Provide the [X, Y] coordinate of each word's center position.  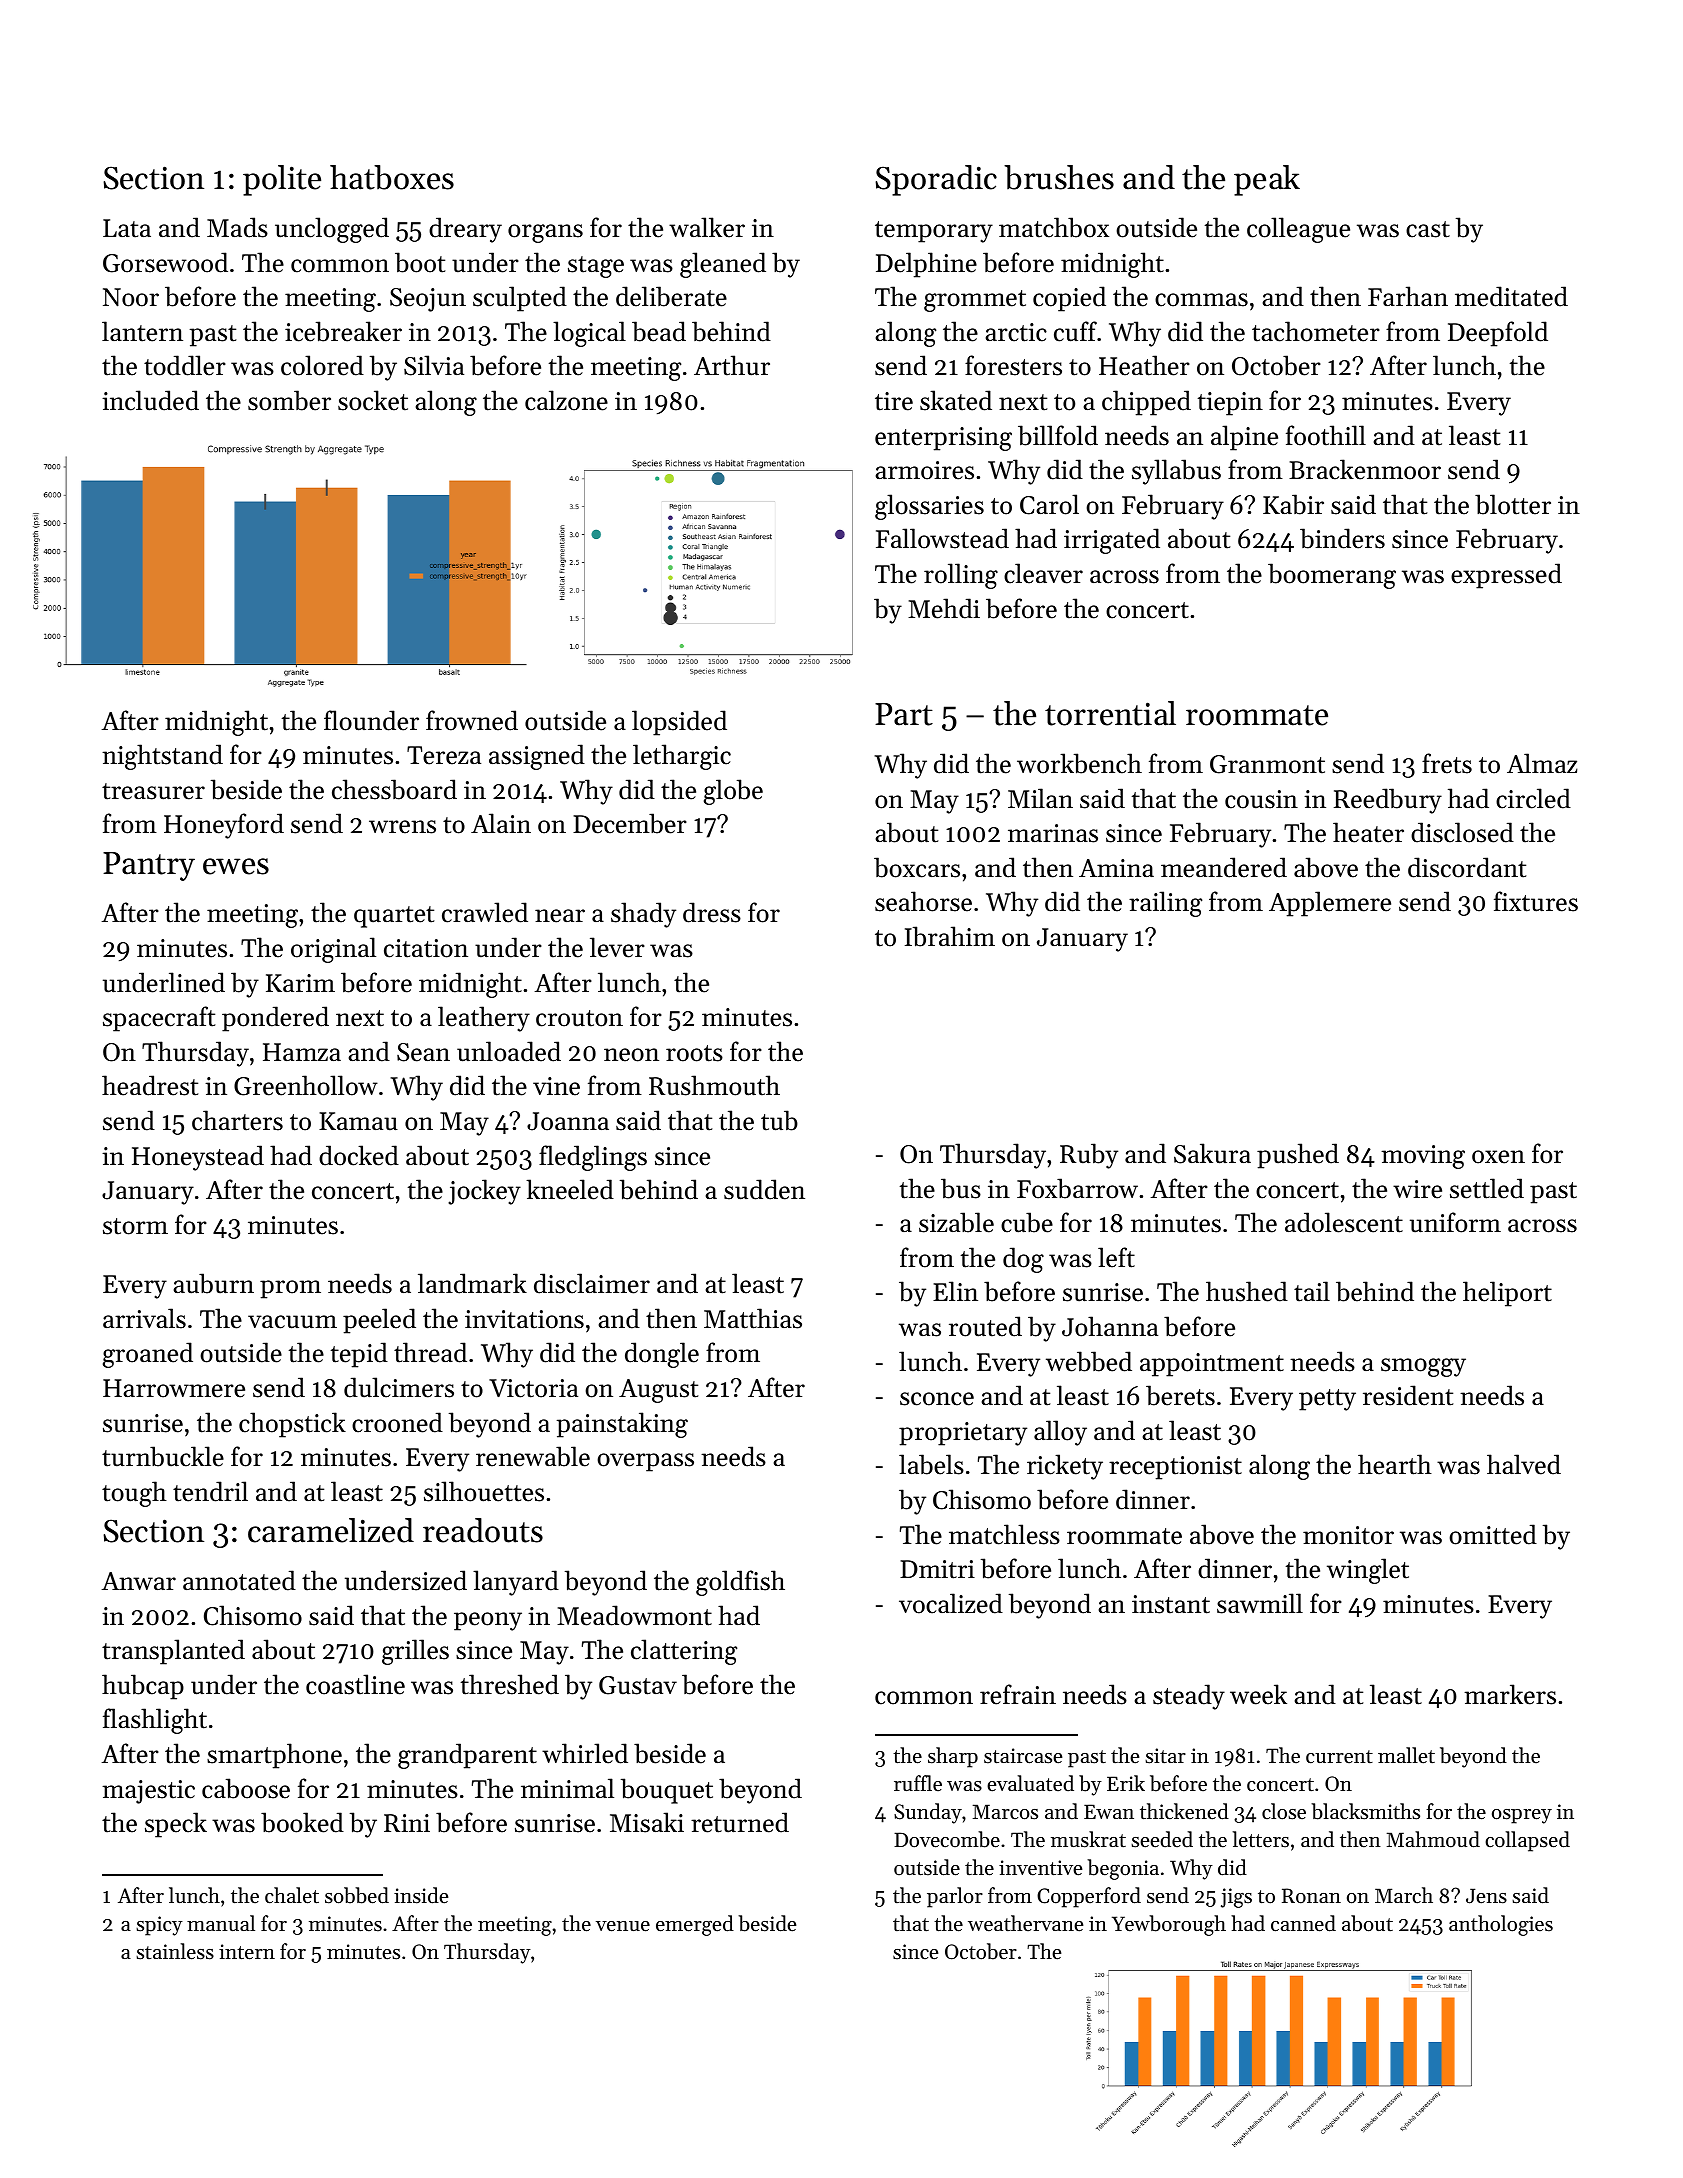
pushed [1298, 1156]
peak [1267, 180]
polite [282, 180]
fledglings [593, 1158]
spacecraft [159, 1019]
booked [302, 1822]
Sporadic [936, 180]
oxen [1498, 1157]
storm [135, 1226]
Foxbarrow [1077, 1188]
